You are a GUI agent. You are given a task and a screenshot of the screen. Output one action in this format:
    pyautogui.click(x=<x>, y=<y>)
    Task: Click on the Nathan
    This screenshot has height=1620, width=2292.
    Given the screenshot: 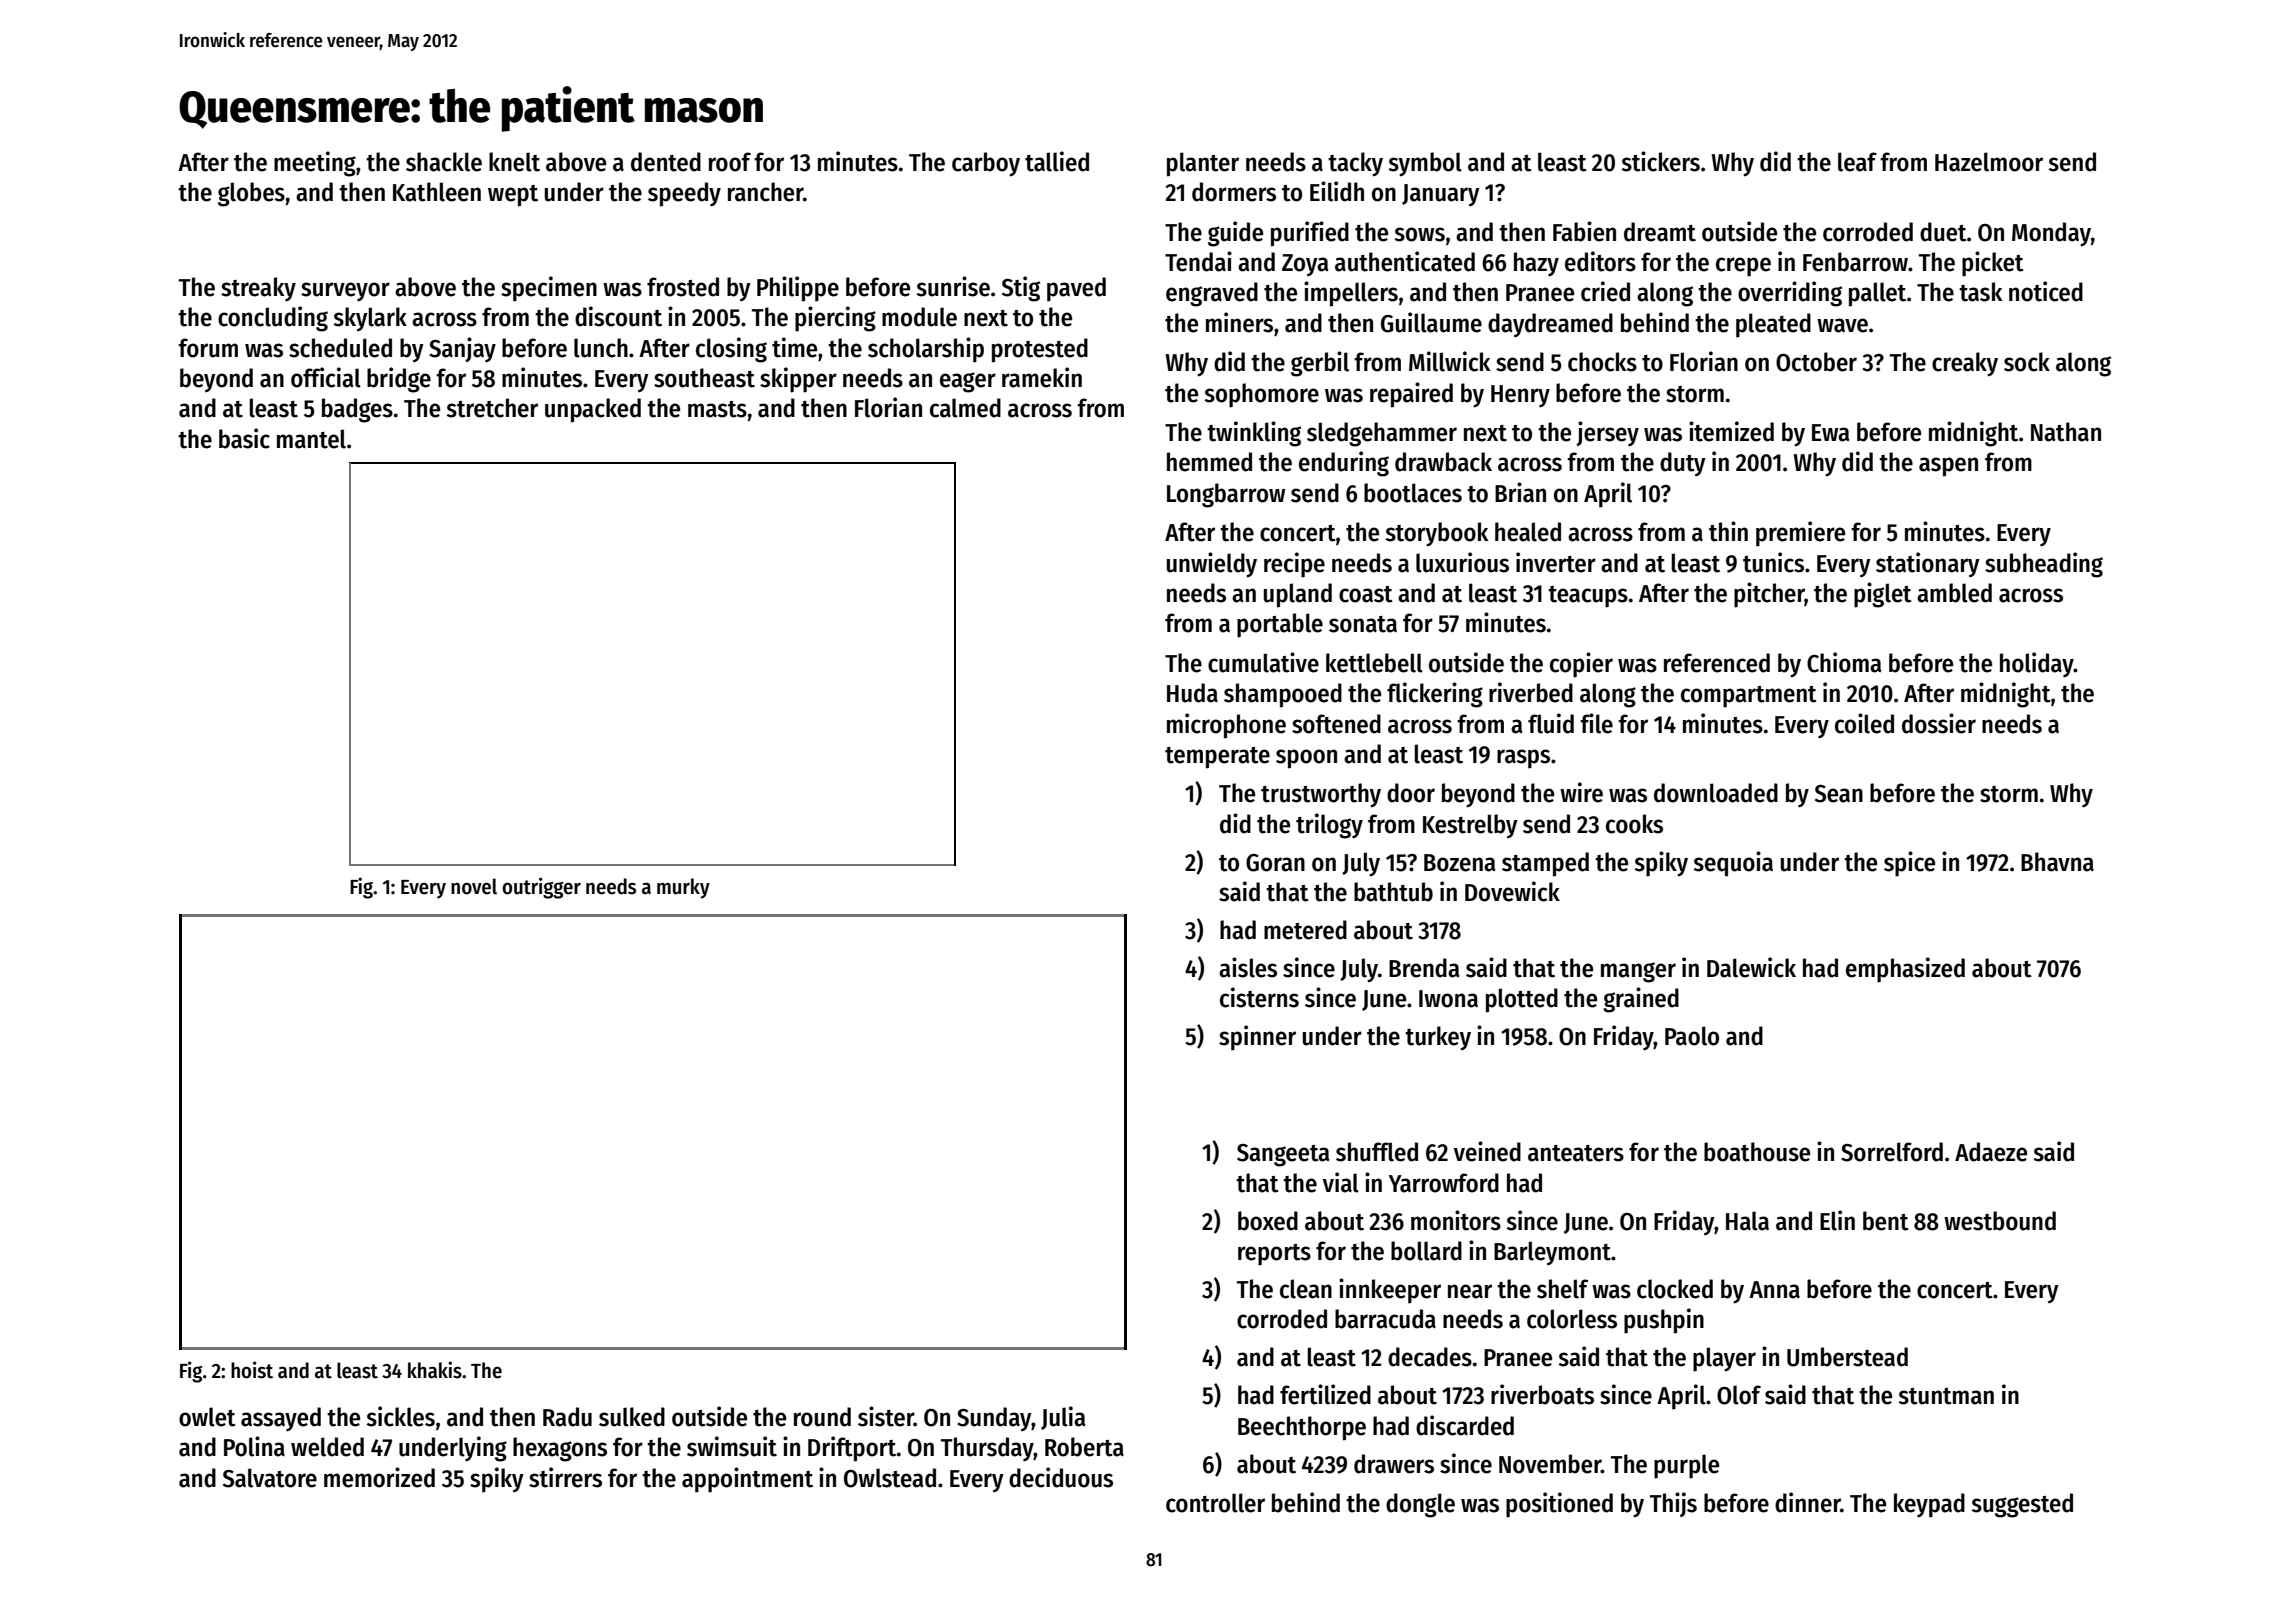 What is the action you would take?
    pyautogui.click(x=2066, y=432)
